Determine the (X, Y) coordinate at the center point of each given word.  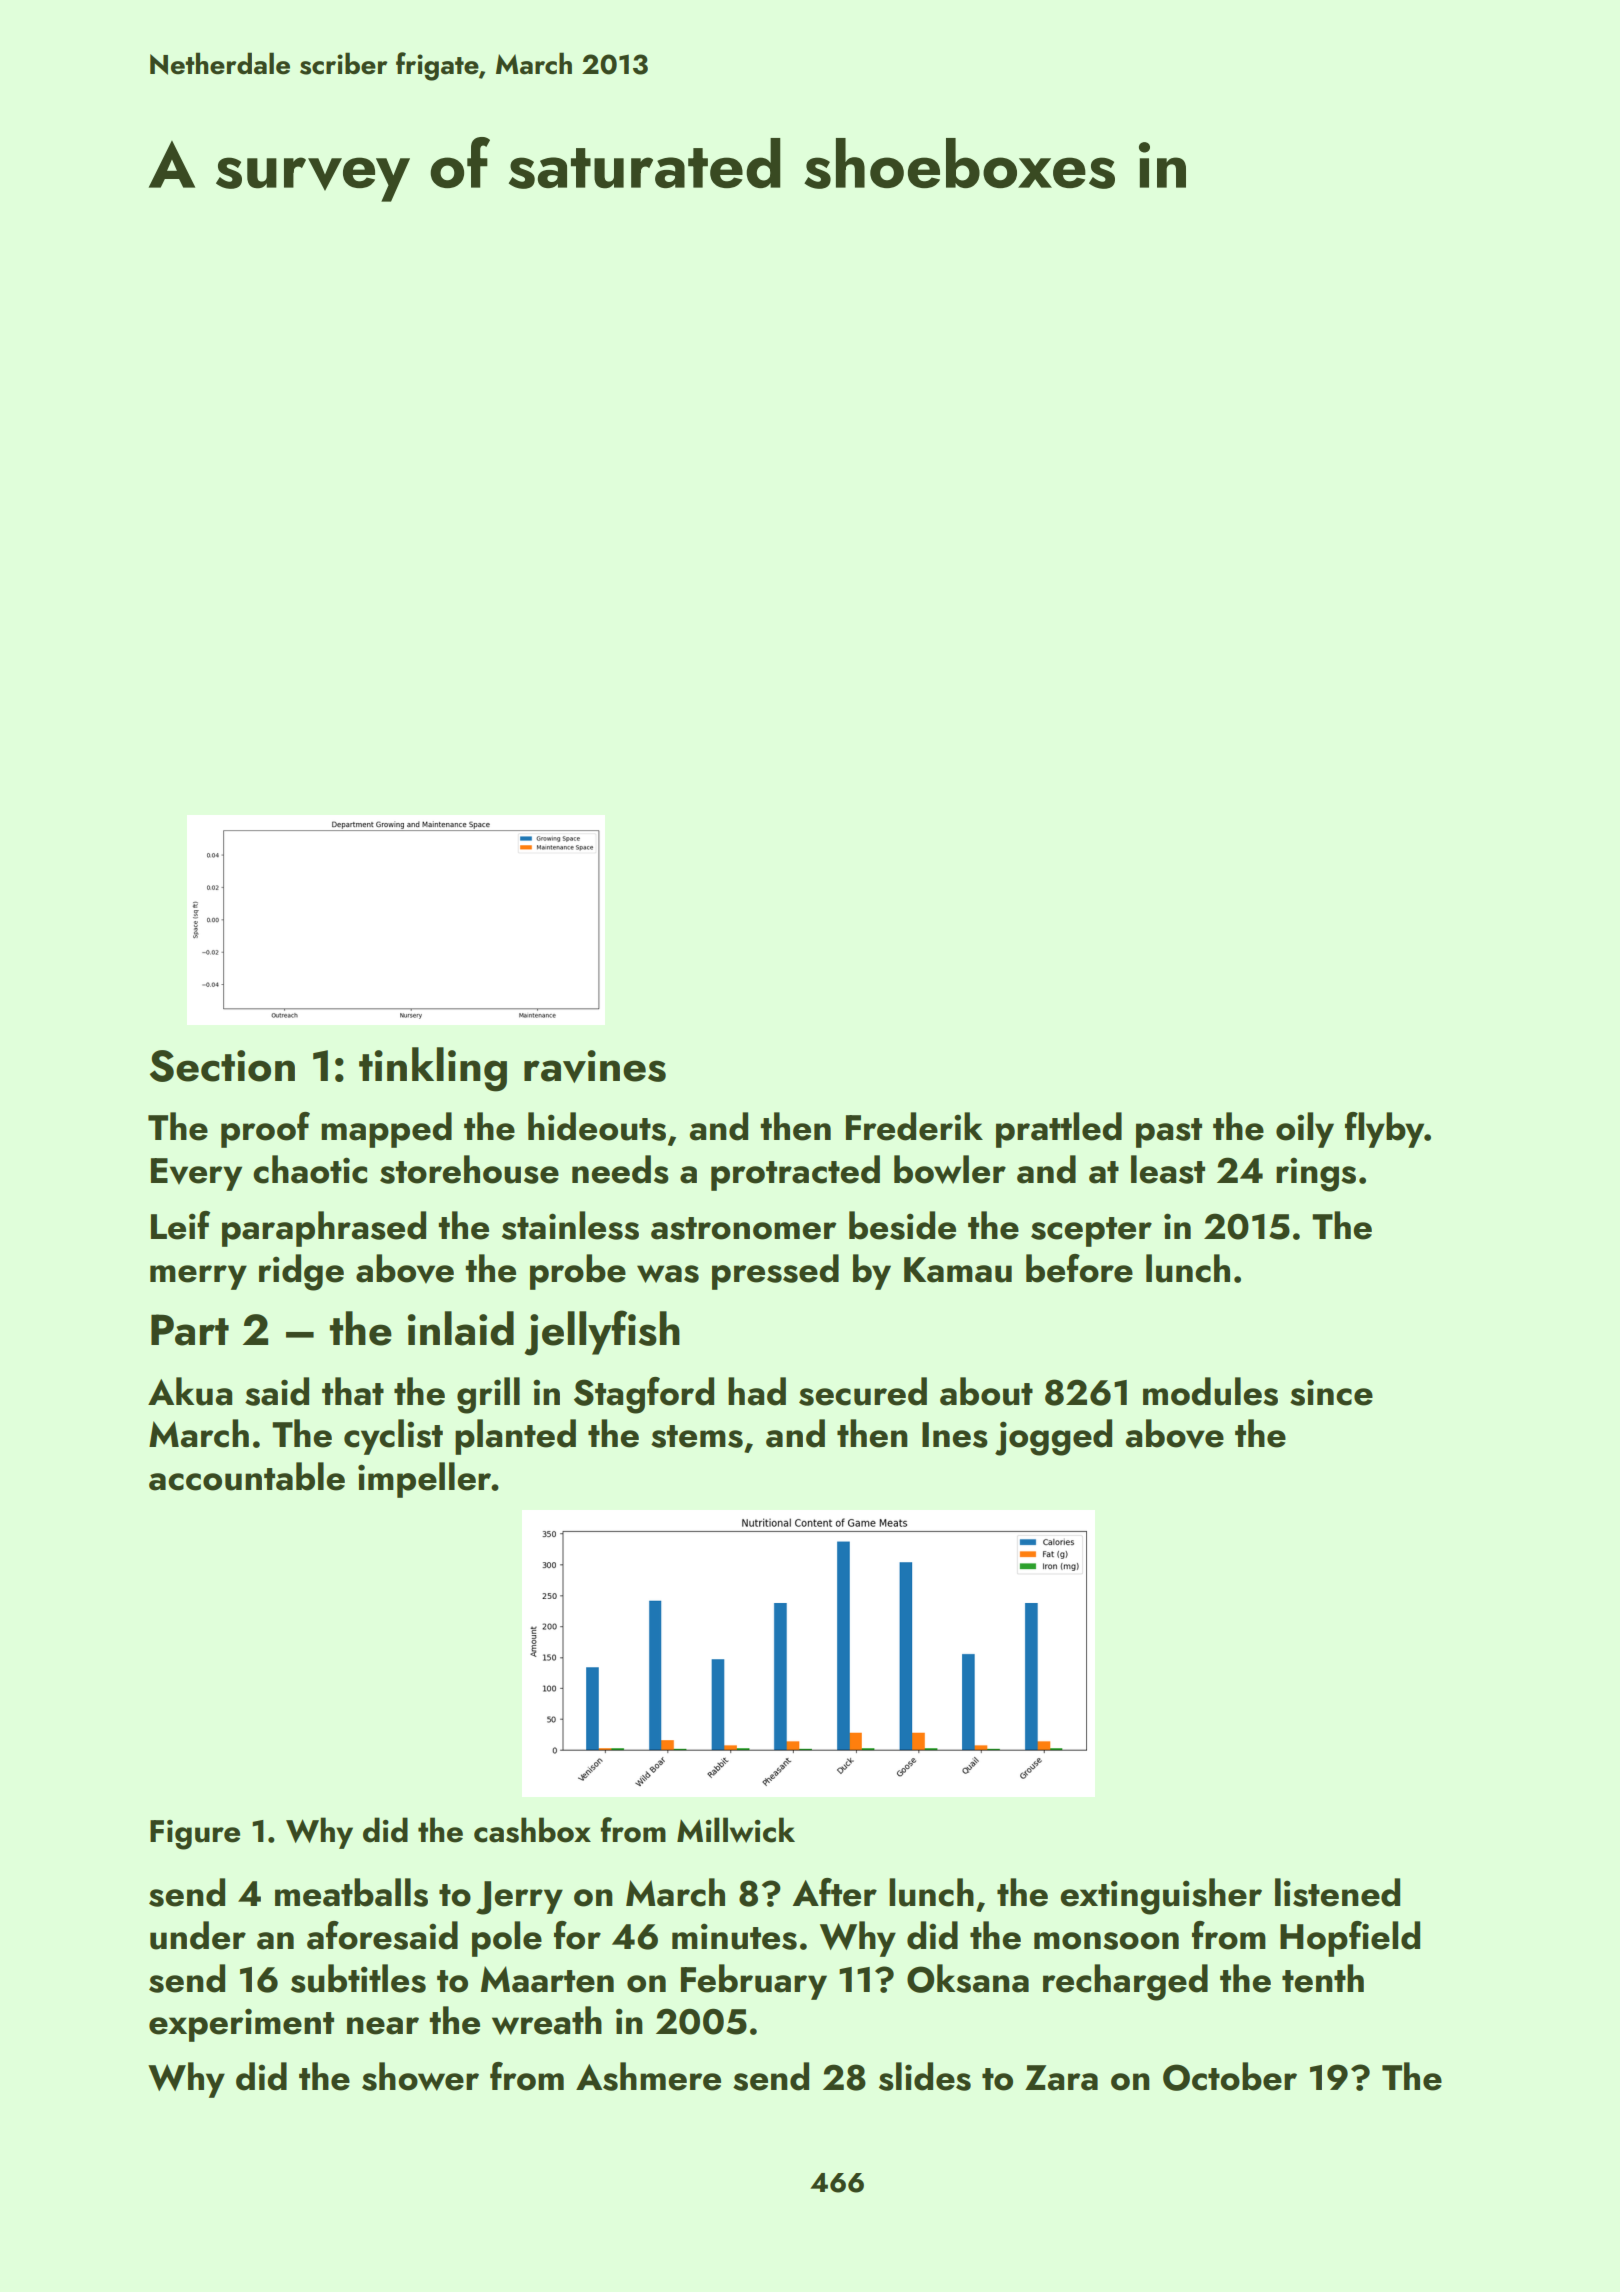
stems (697, 1436)
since (1331, 1392)
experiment (241, 2025)
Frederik (914, 1126)
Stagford (644, 1395)
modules (1210, 1391)
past (1169, 1133)
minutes (734, 1936)
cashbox (532, 1830)
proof (265, 1130)
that (353, 1391)
